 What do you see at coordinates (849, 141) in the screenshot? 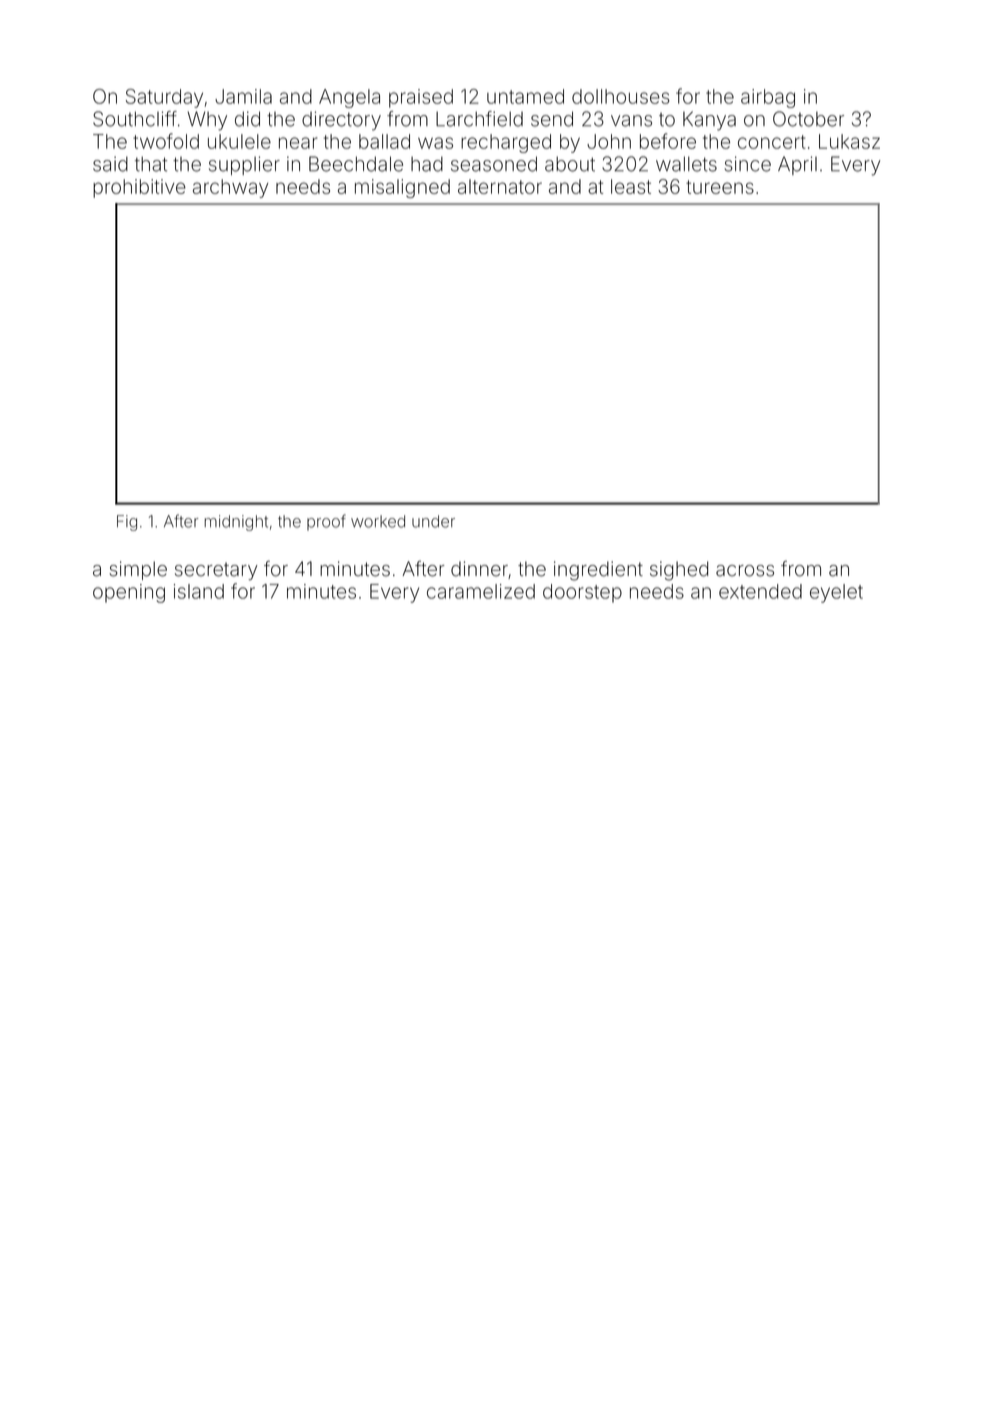
I see `Lukasz` at bounding box center [849, 141].
